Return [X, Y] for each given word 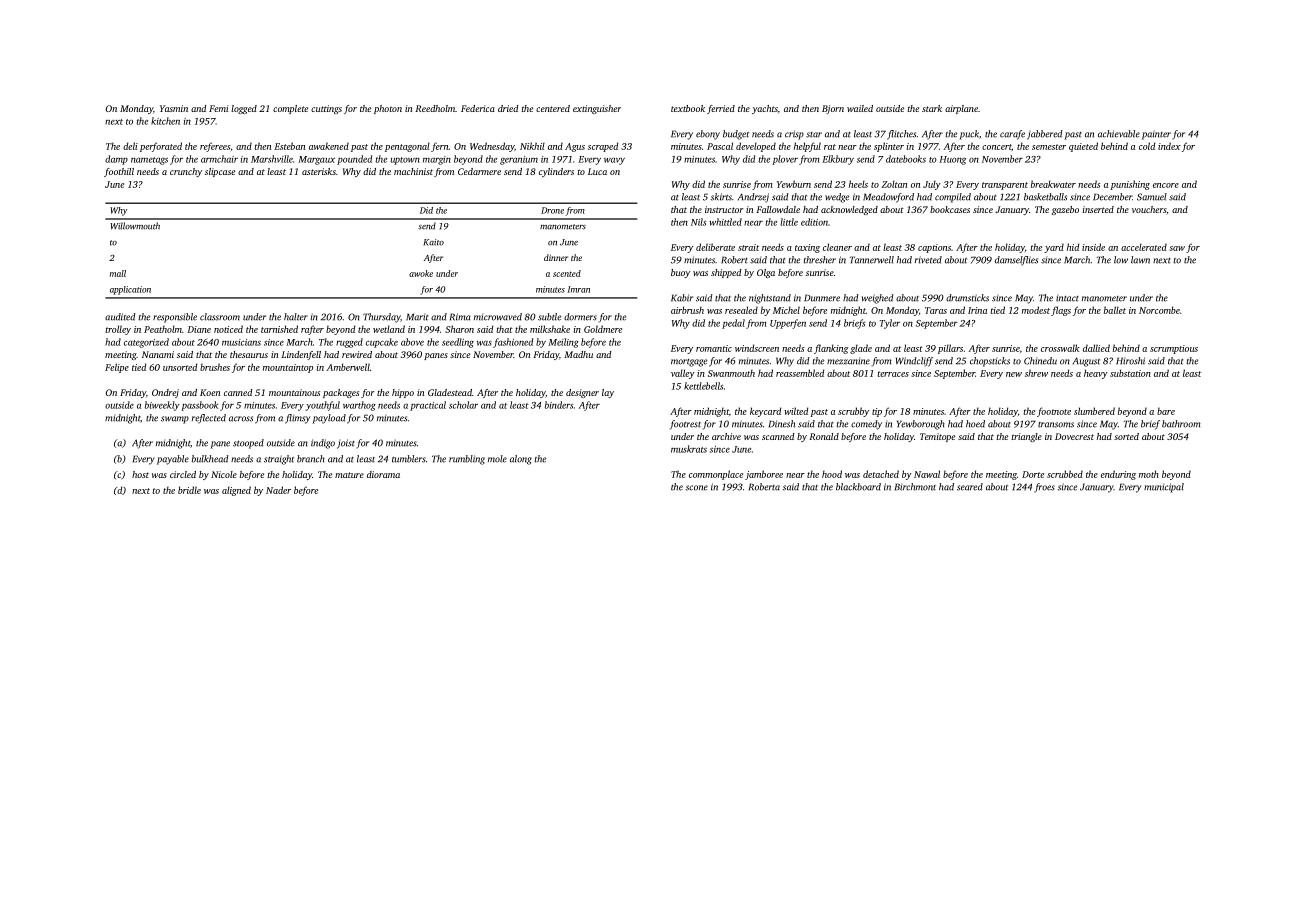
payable [173, 460]
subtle [549, 317]
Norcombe [1159, 310]
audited [120, 317]
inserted [1098, 209]
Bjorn [833, 109]
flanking [831, 349]
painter [1156, 135]
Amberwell [348, 367]
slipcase [220, 172]
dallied [1096, 348]
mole [497, 459]
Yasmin [174, 108]
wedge [837, 198]
